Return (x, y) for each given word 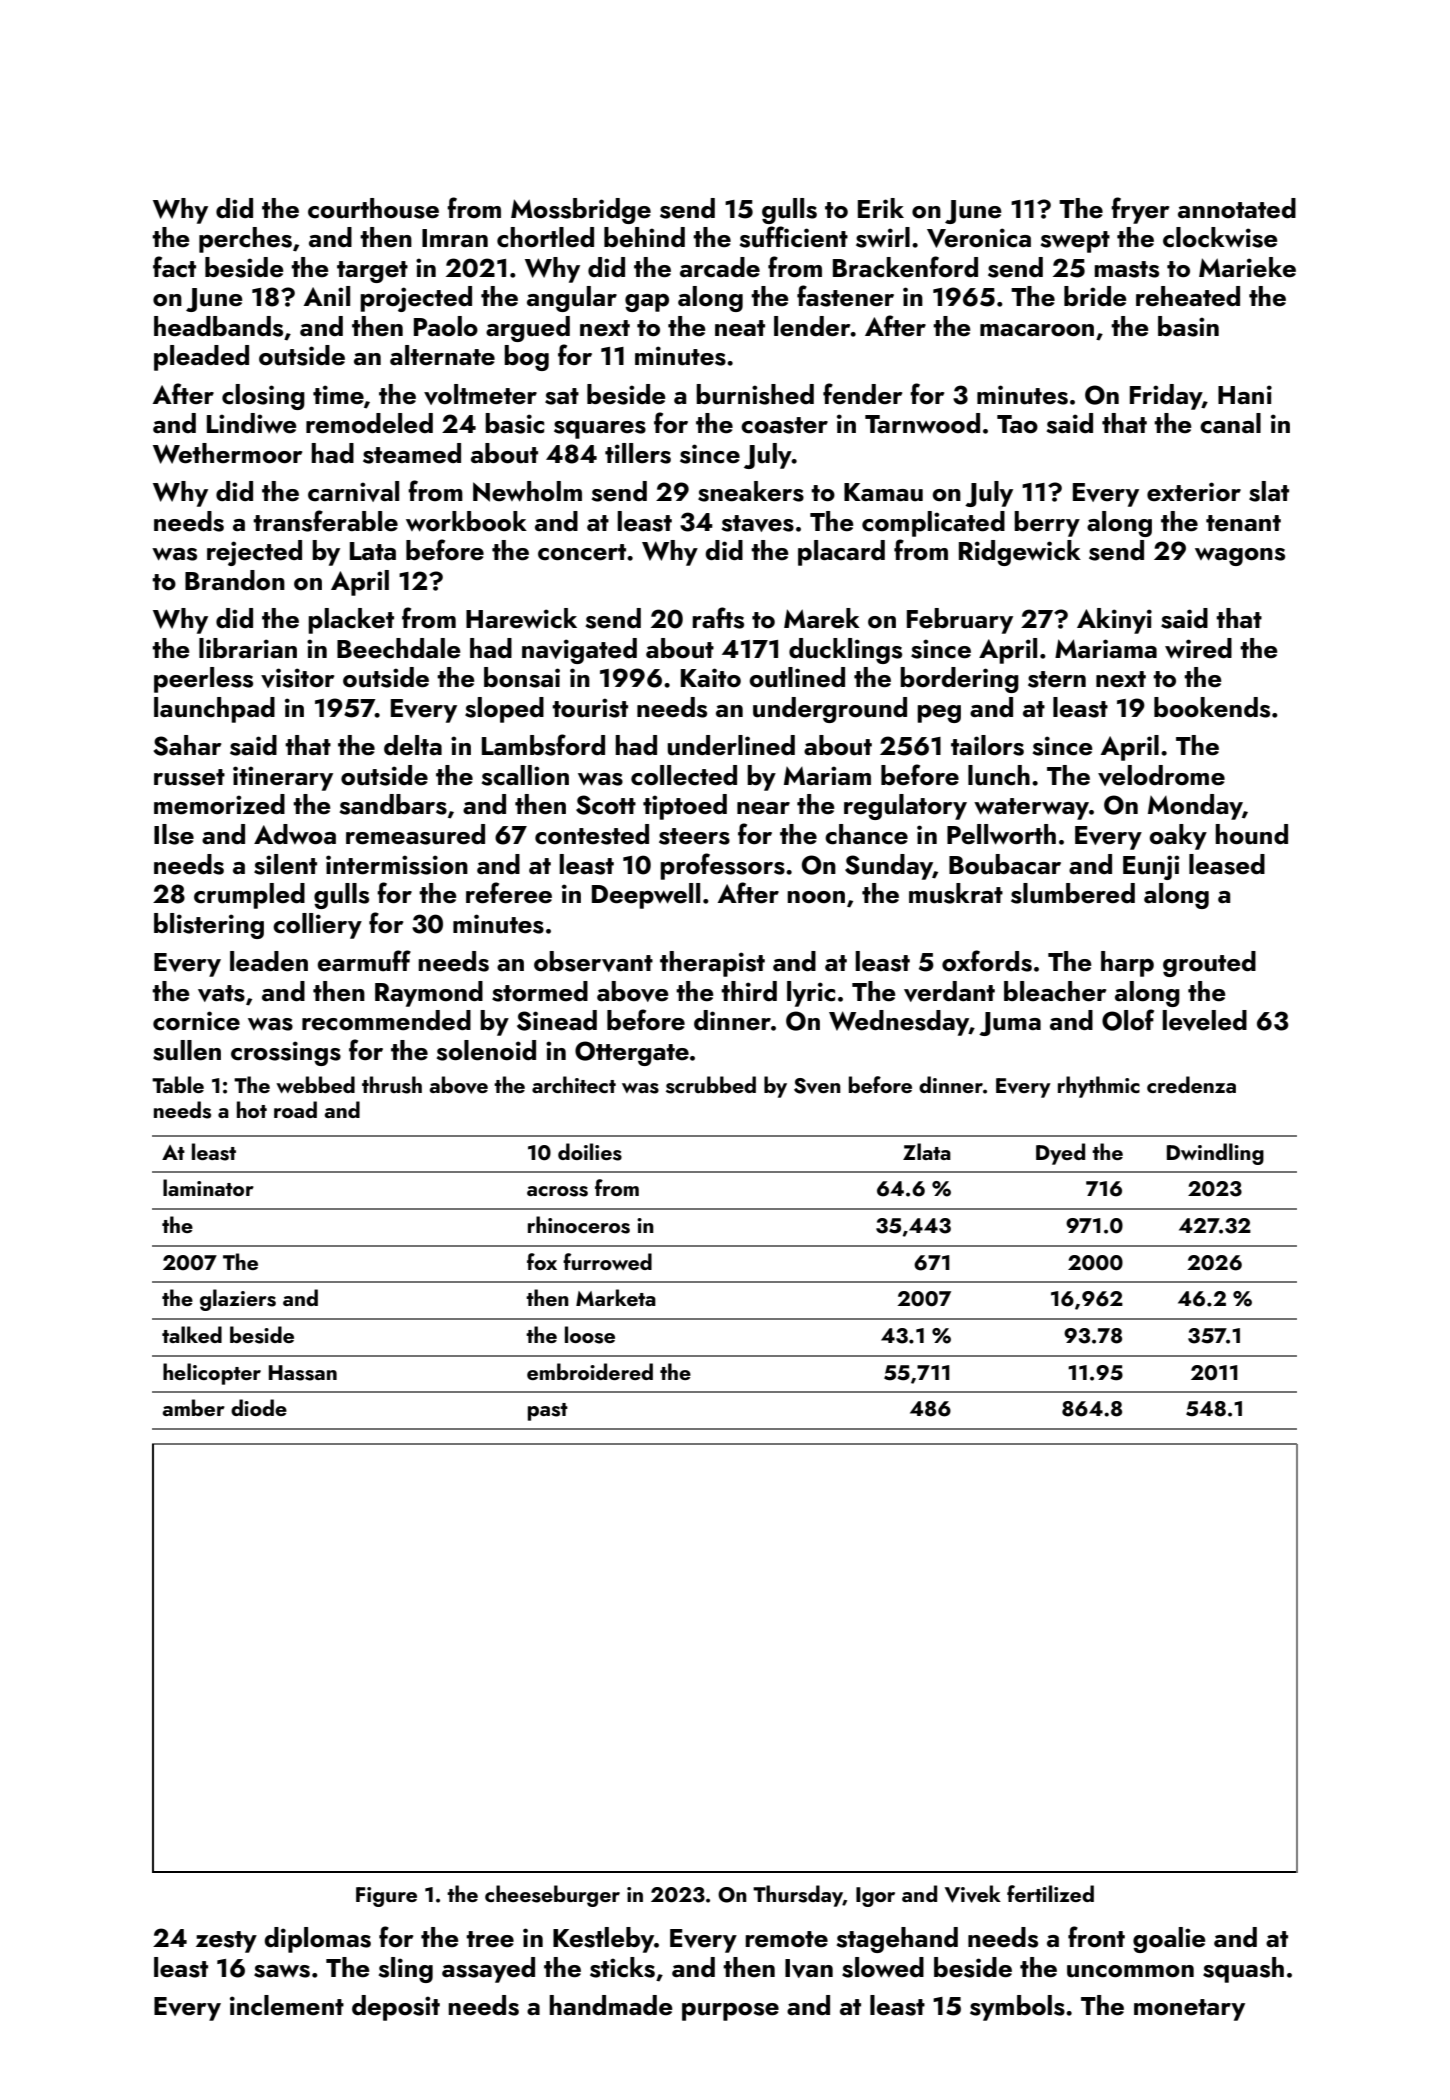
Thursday (798, 1896)
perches (245, 240)
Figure (386, 1897)
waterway (1031, 809)
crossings (286, 1053)
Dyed (1060, 1154)
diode (259, 1407)
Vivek (973, 1894)
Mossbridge (581, 211)
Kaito (711, 678)
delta (413, 745)
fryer (1140, 210)
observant (593, 961)
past (548, 1412)
